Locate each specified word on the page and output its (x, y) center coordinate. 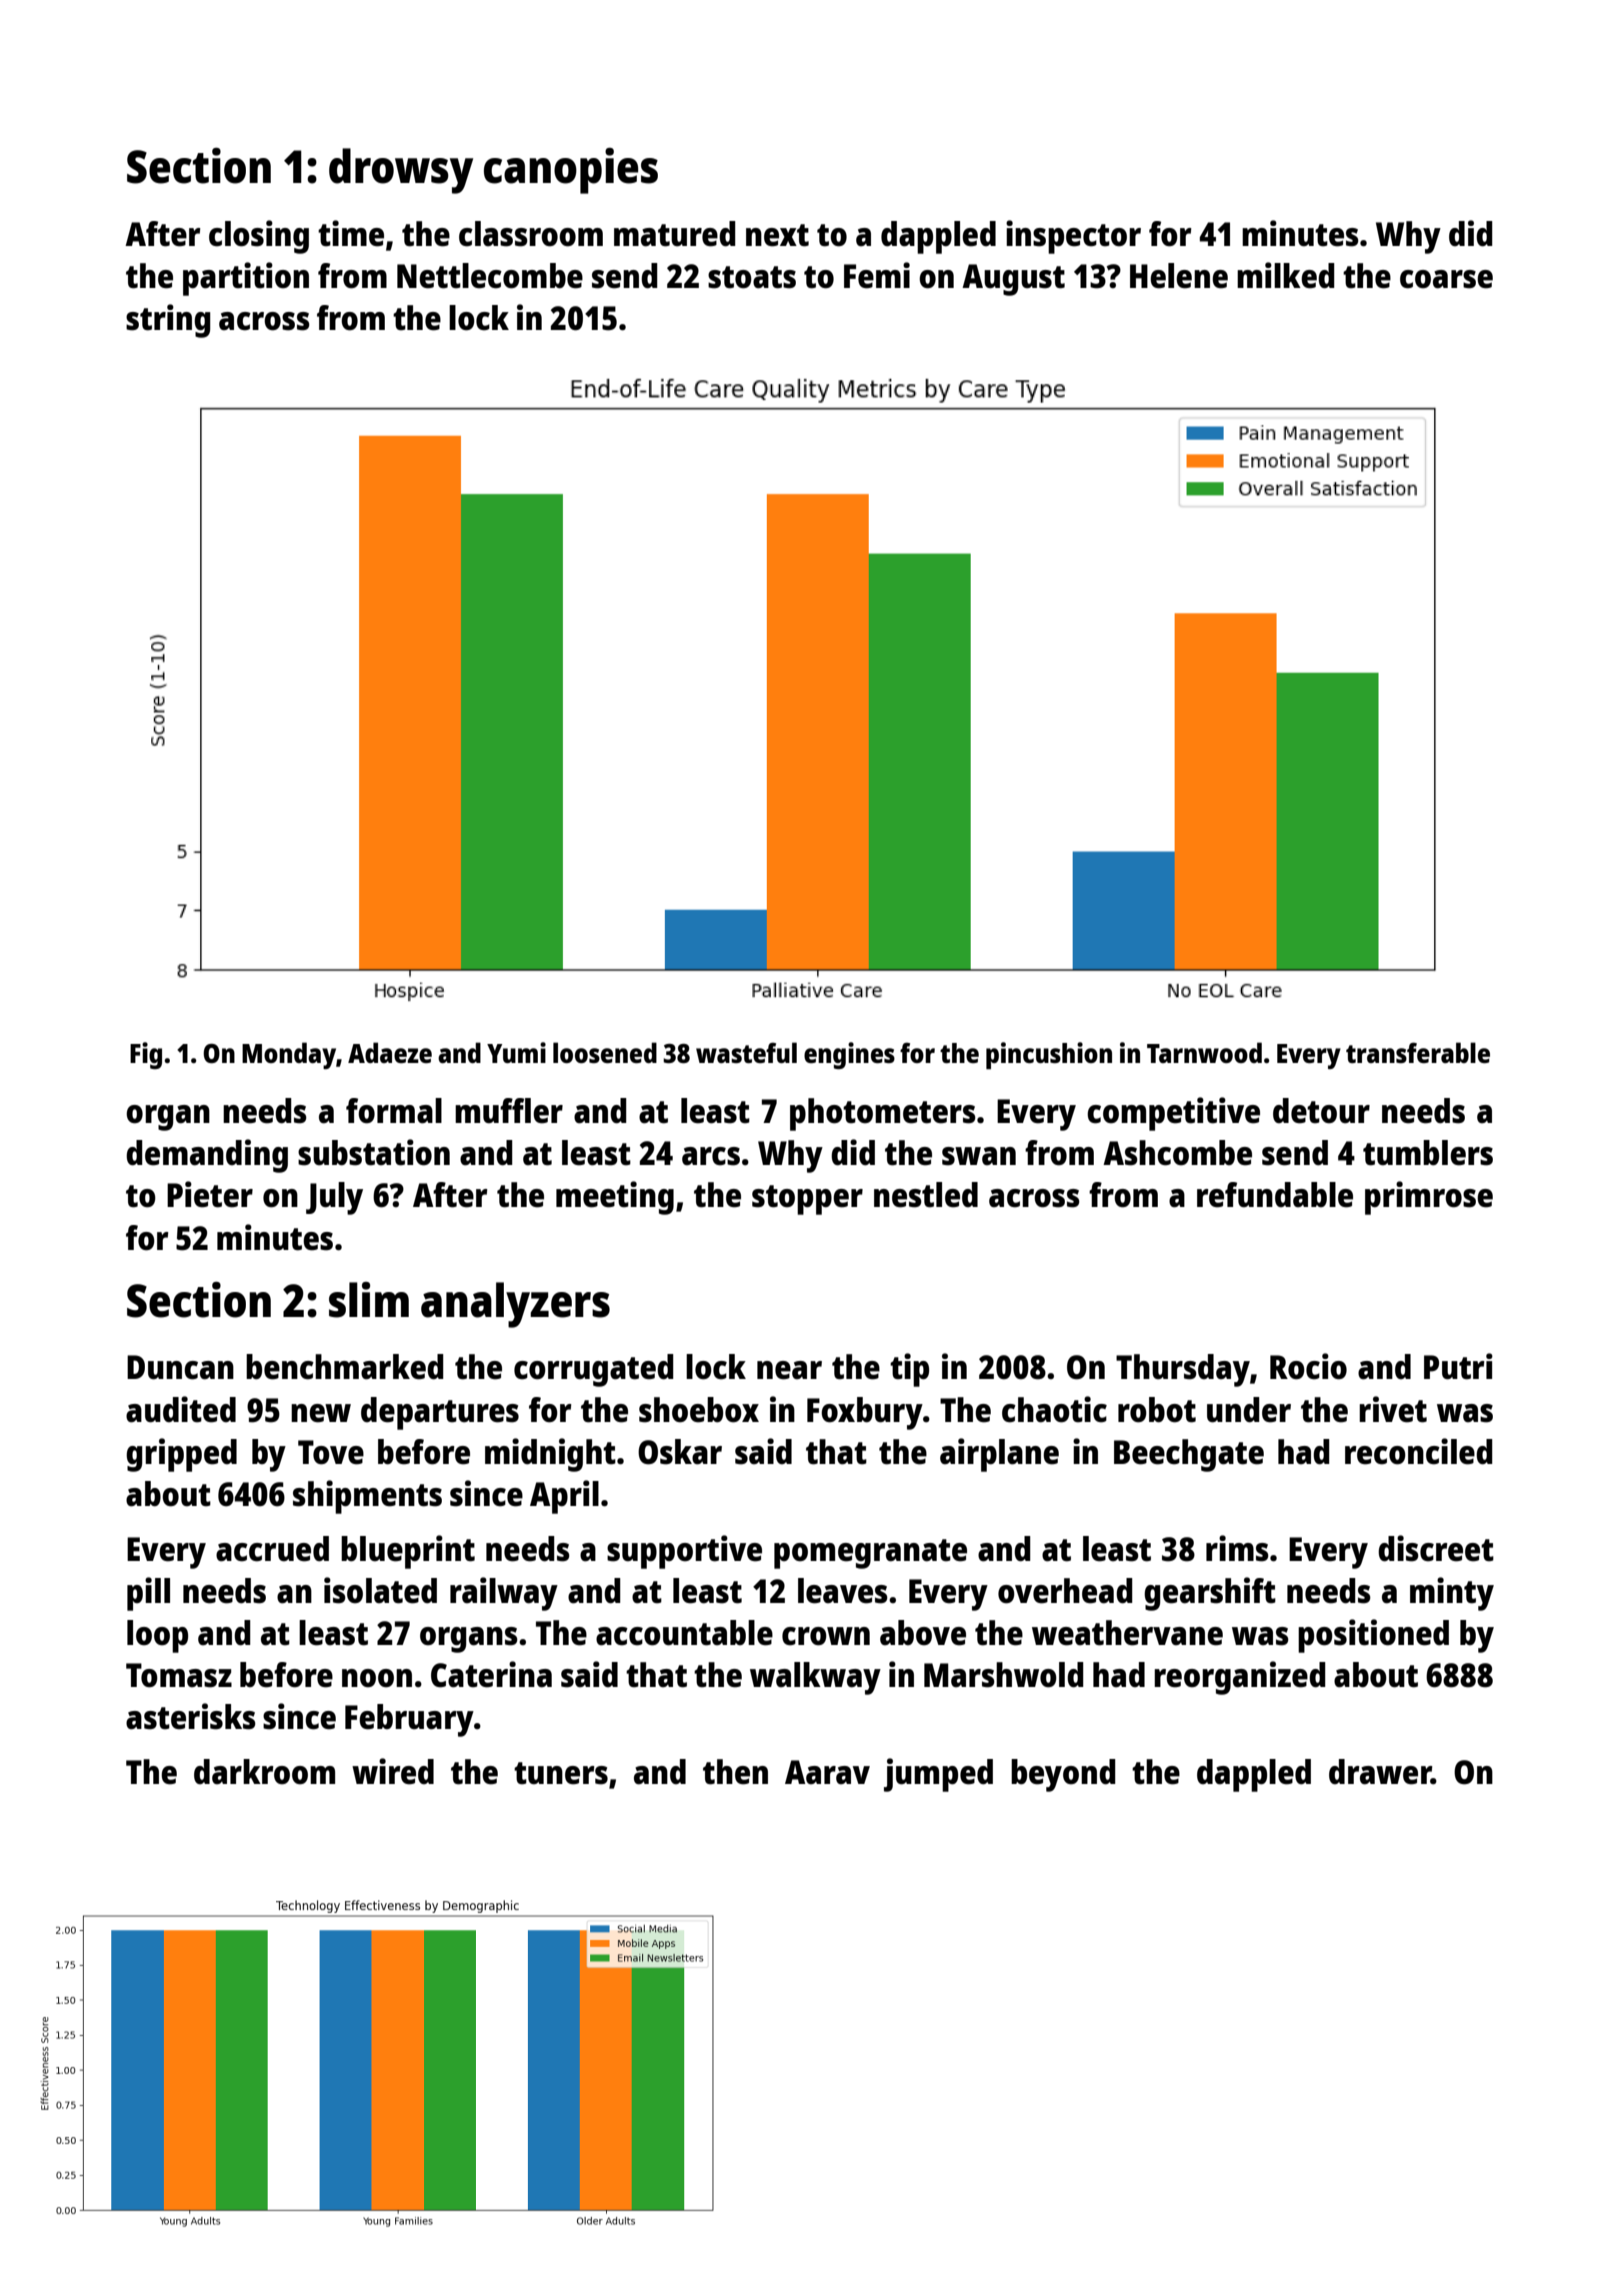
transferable (1418, 1052)
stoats (752, 277)
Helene (1179, 276)
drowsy (401, 171)
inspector (1073, 237)
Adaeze (390, 1052)
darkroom (264, 1771)
